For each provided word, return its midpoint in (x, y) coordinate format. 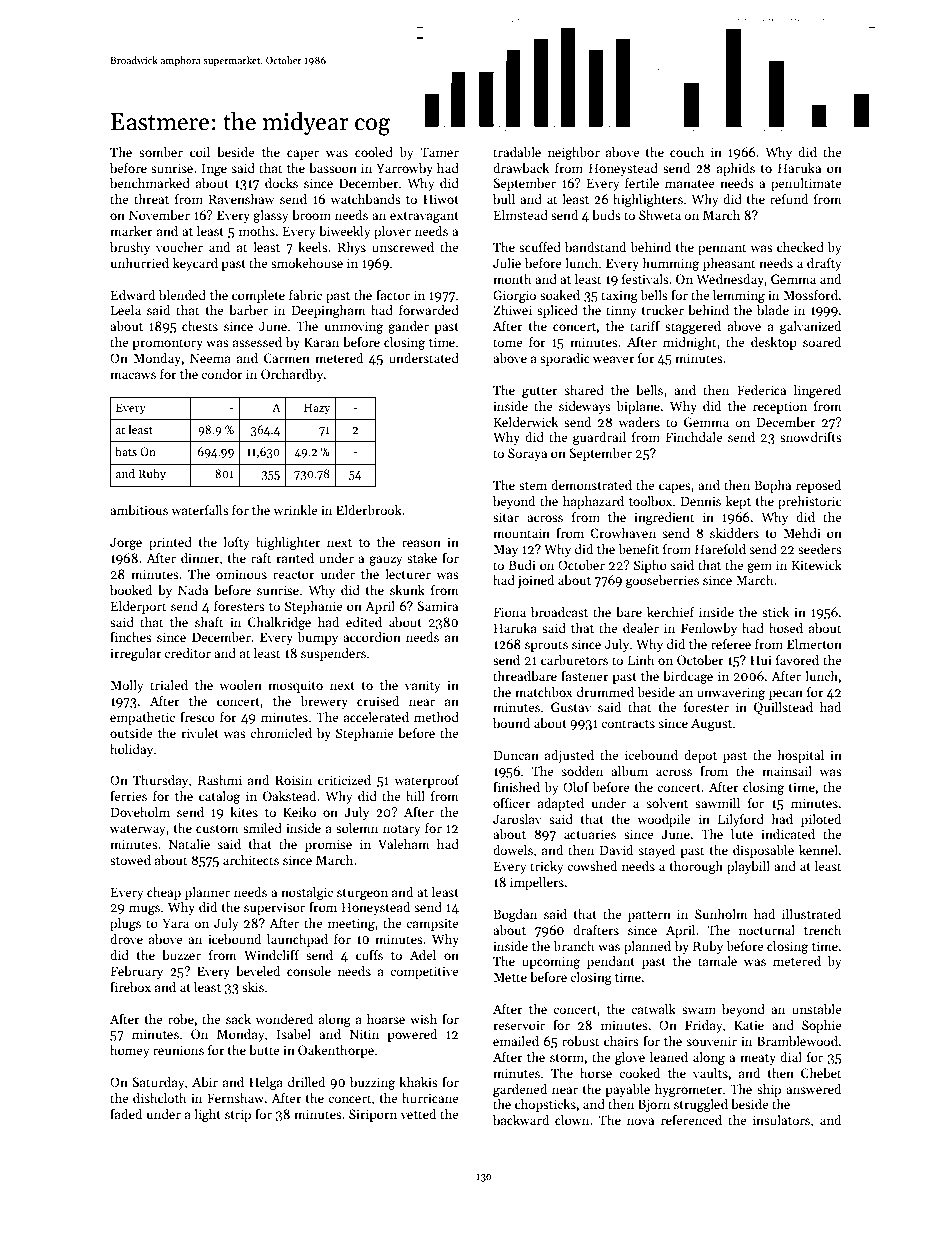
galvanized (810, 327)
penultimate (806, 184)
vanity (423, 686)
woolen (240, 685)
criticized (344, 780)
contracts (628, 724)
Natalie (189, 844)
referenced (691, 1120)
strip (238, 1115)
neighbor (574, 153)
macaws (133, 375)
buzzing (372, 1083)
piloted (821, 820)
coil (200, 152)
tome (508, 343)
